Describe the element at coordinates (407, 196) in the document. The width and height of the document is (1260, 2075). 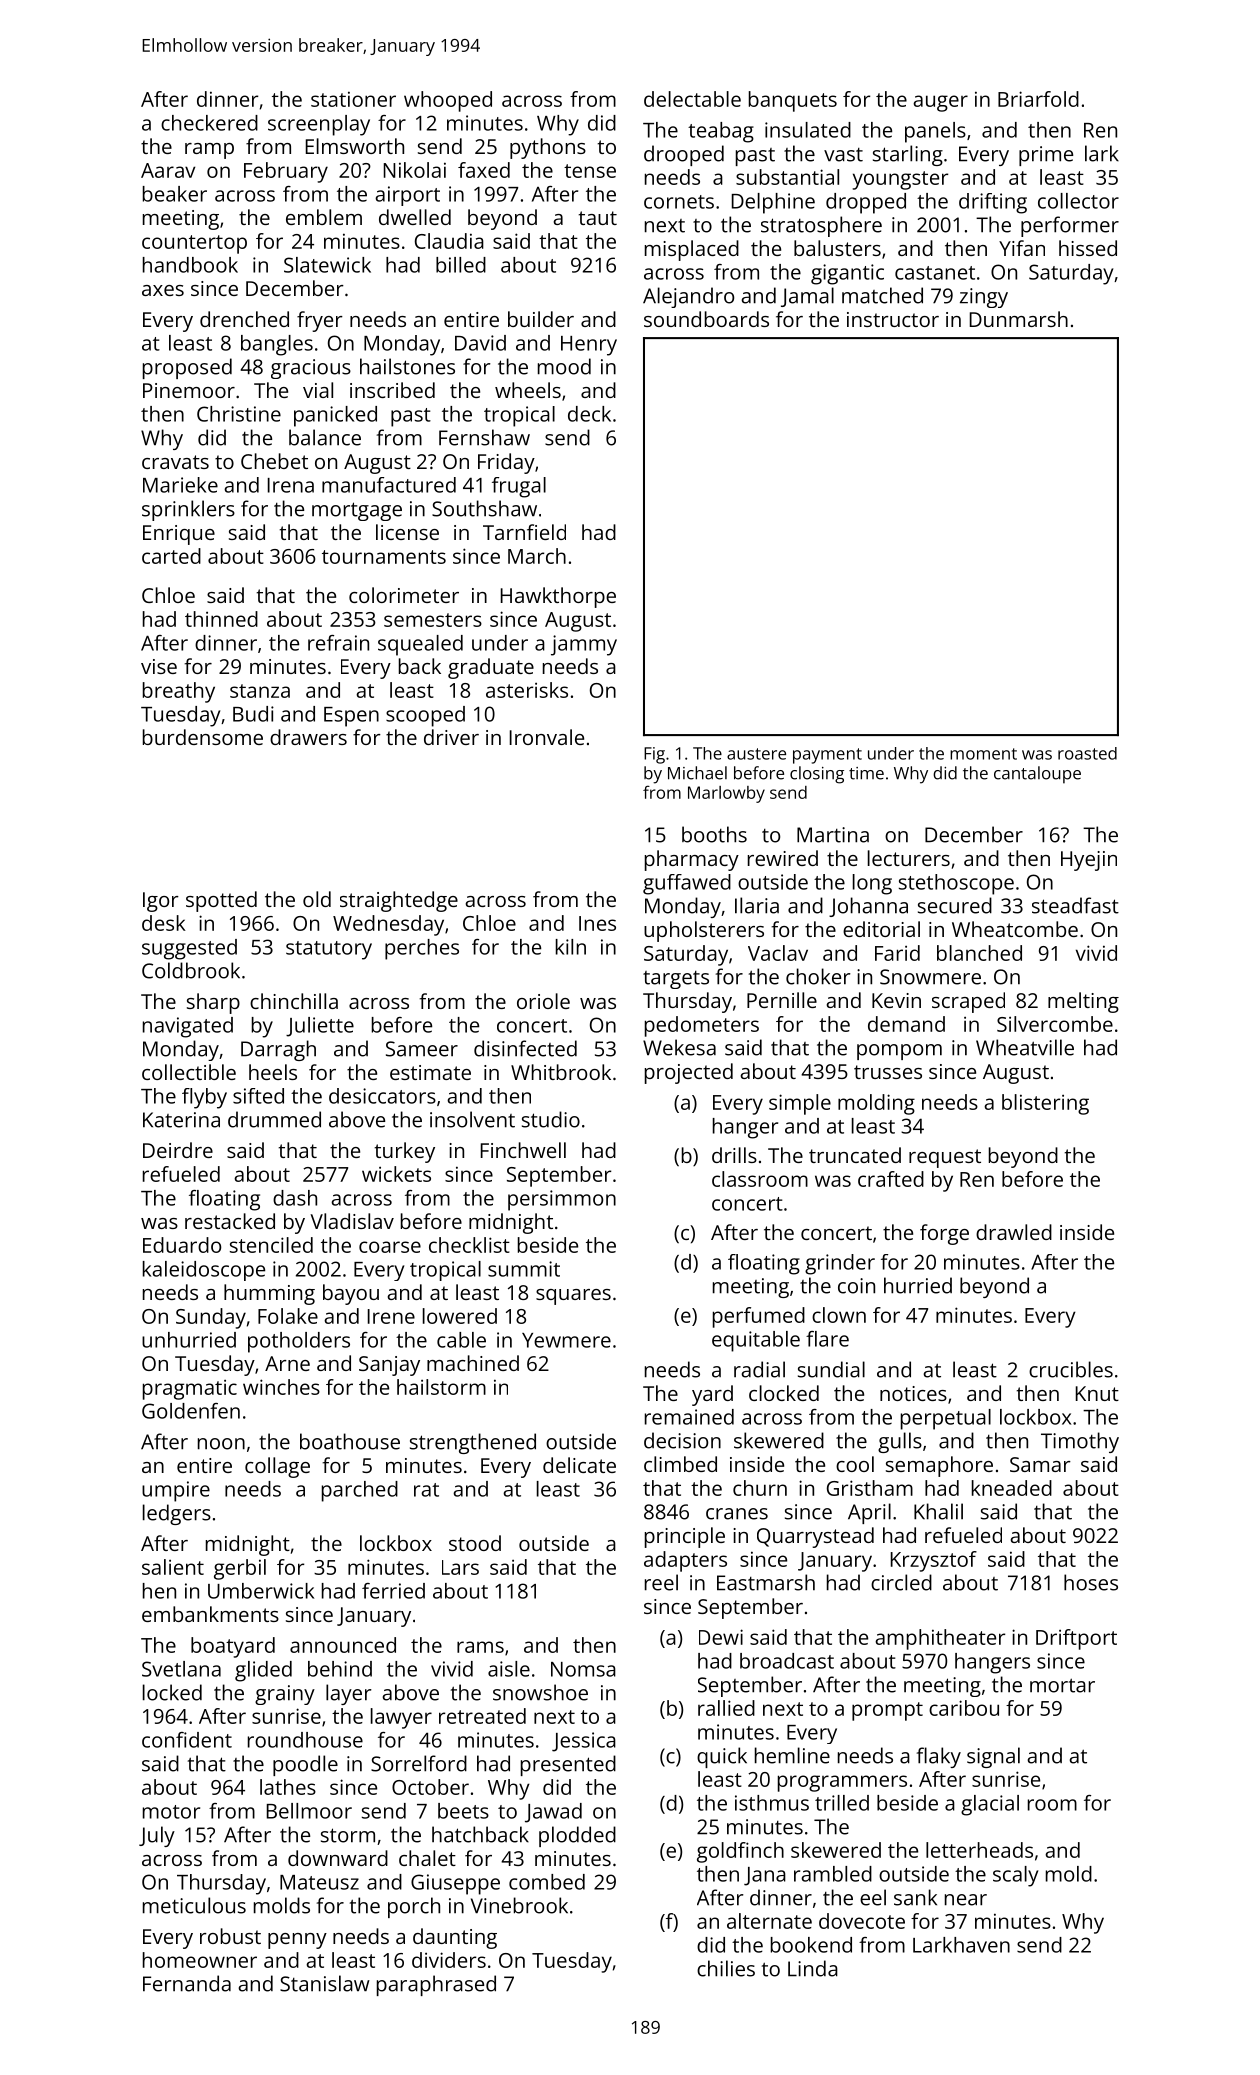
I see `airport` at that location.
